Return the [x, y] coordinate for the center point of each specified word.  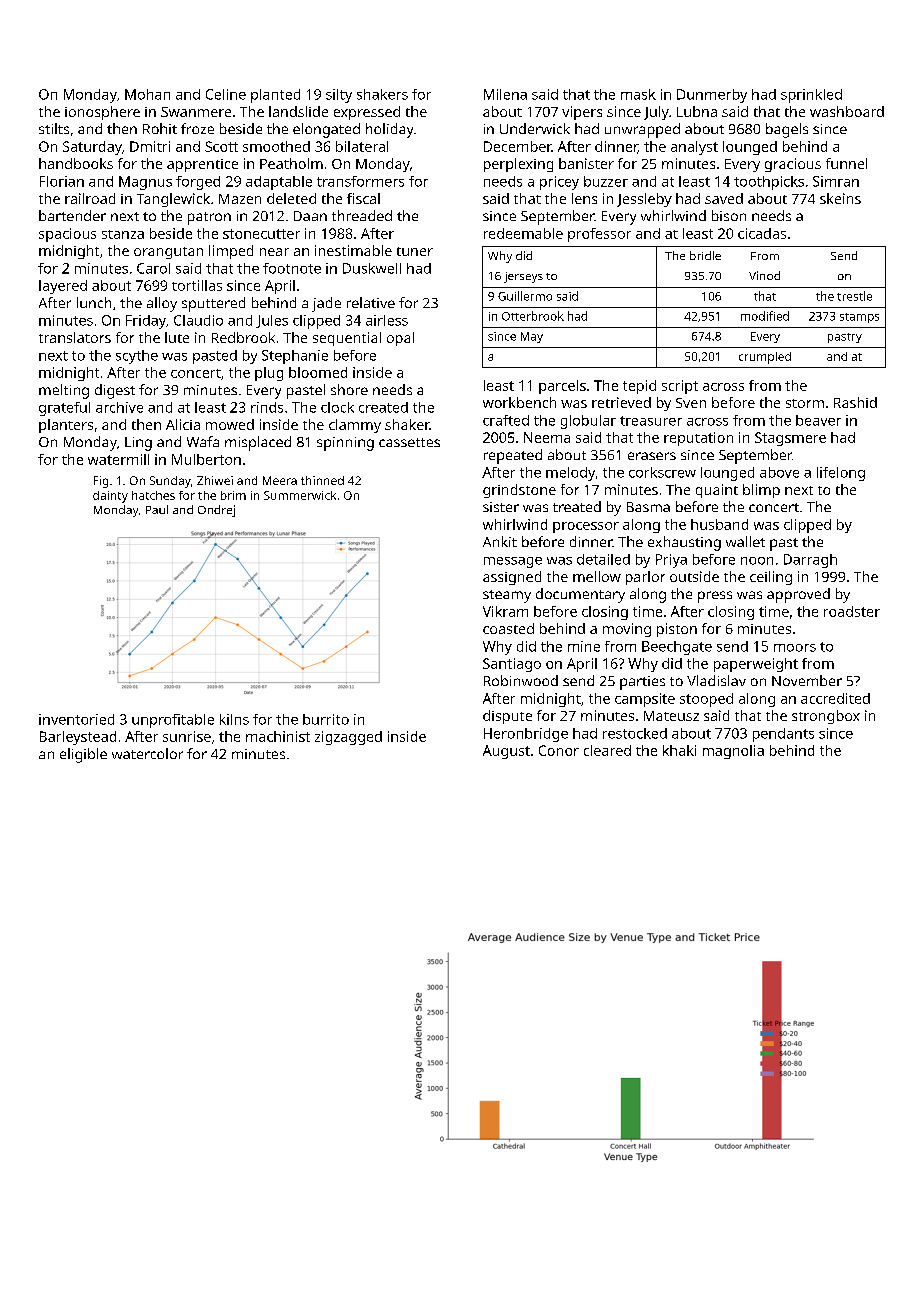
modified [765, 316]
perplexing [518, 165]
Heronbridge [526, 735]
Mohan [147, 94]
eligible [83, 755]
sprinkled [811, 96]
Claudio [198, 320]
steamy [507, 596]
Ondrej [216, 511]
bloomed [318, 372]
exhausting [684, 543]
